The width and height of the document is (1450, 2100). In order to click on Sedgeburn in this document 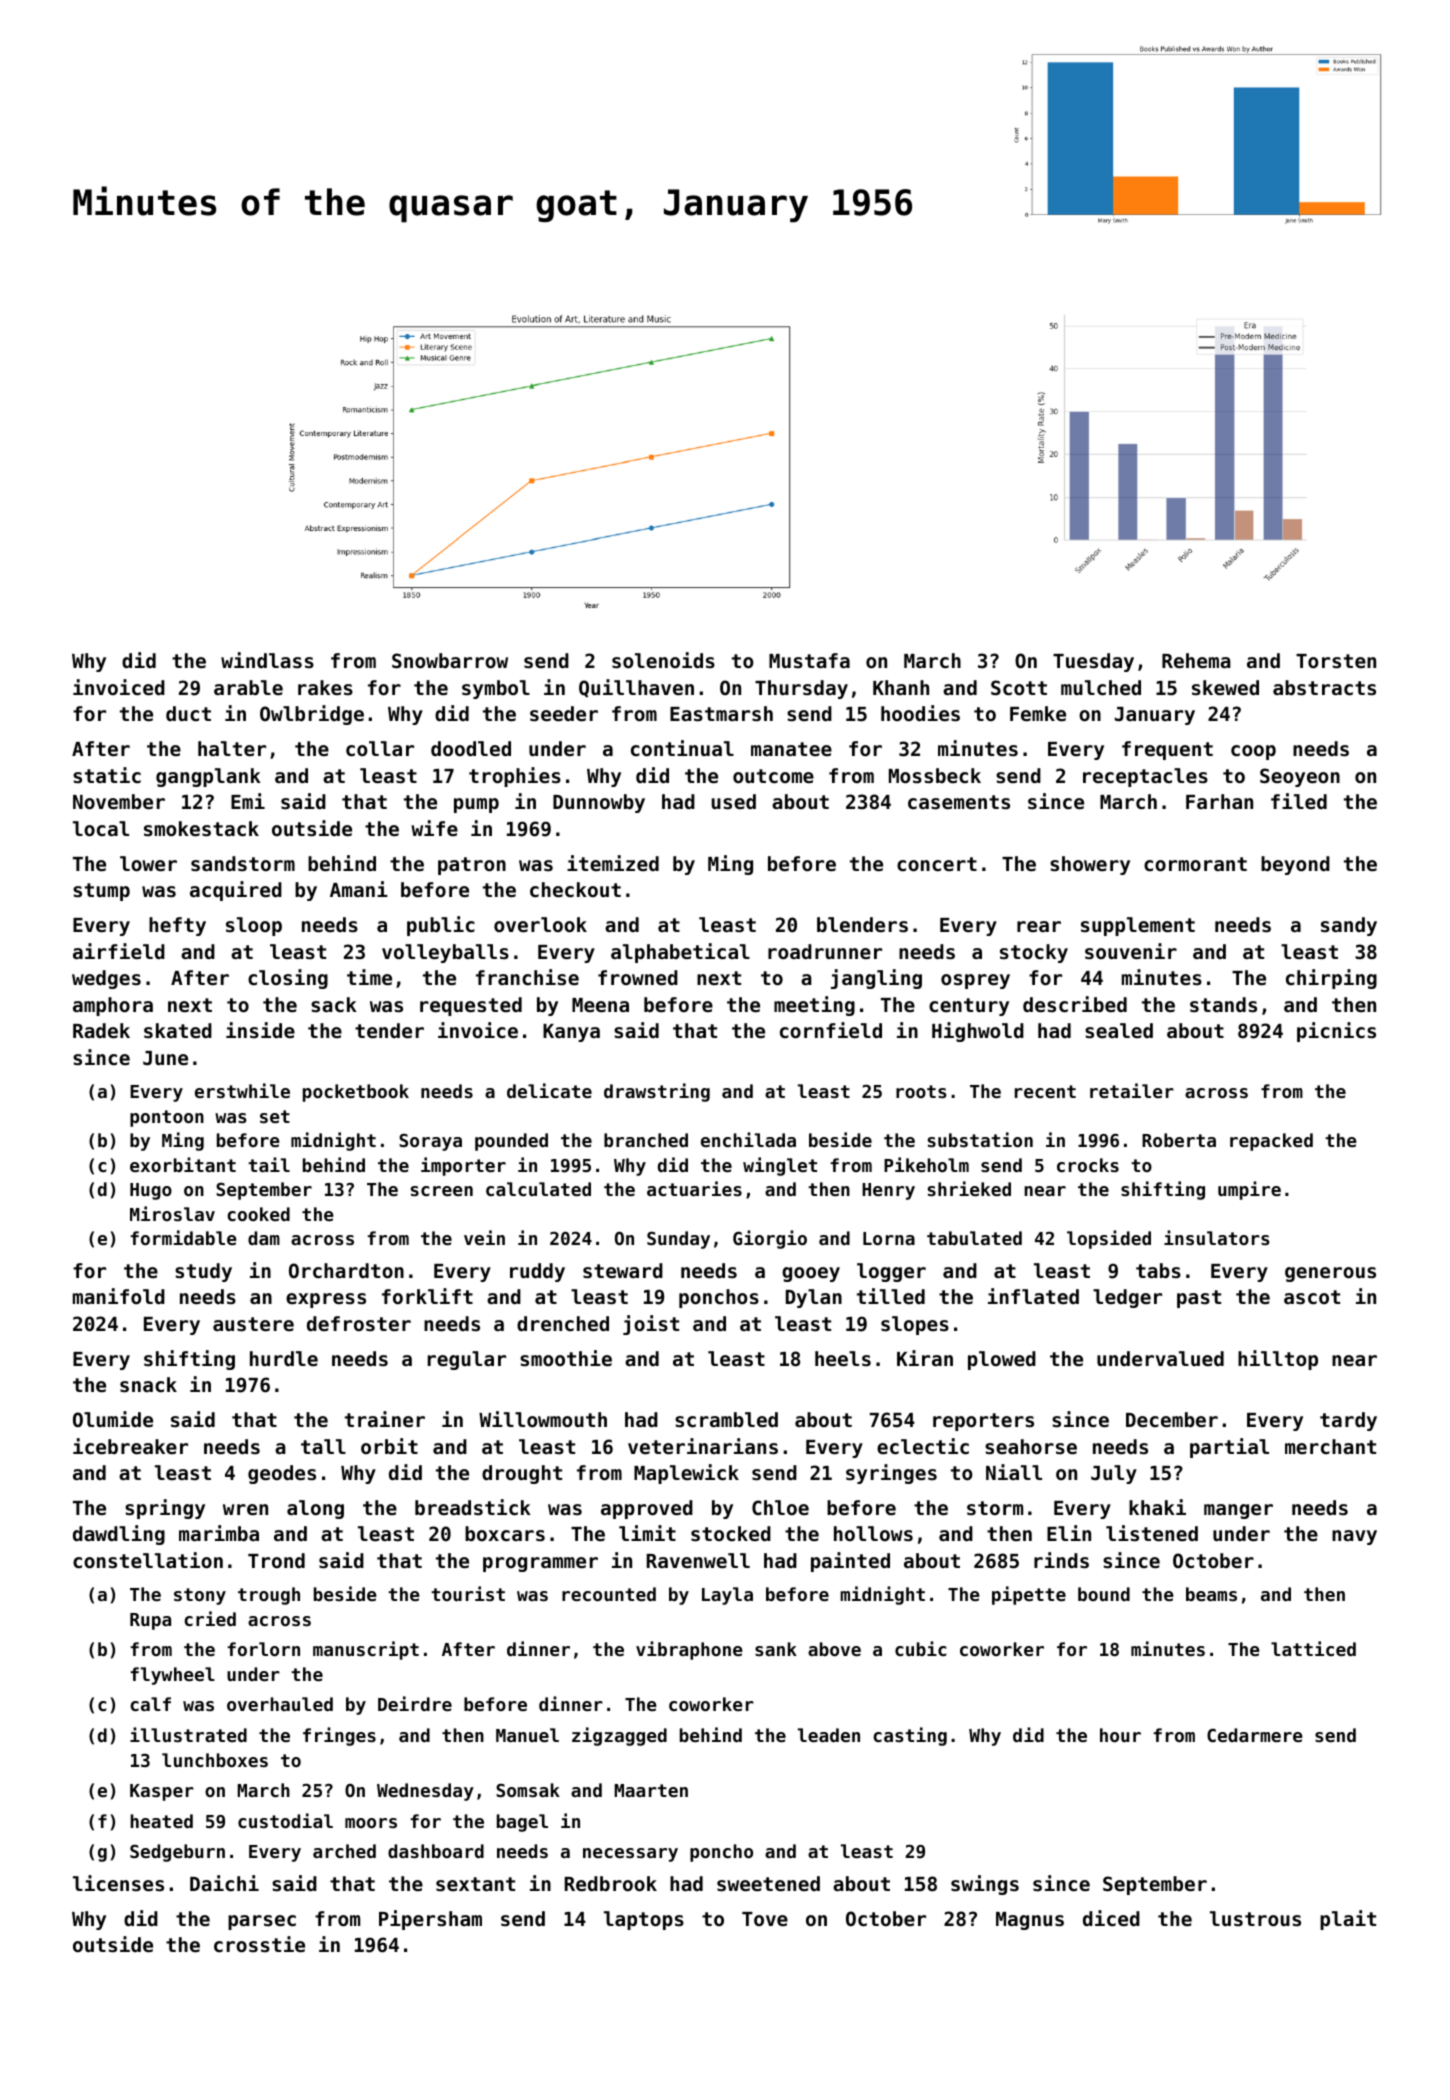, I will do `click(177, 1853)`.
